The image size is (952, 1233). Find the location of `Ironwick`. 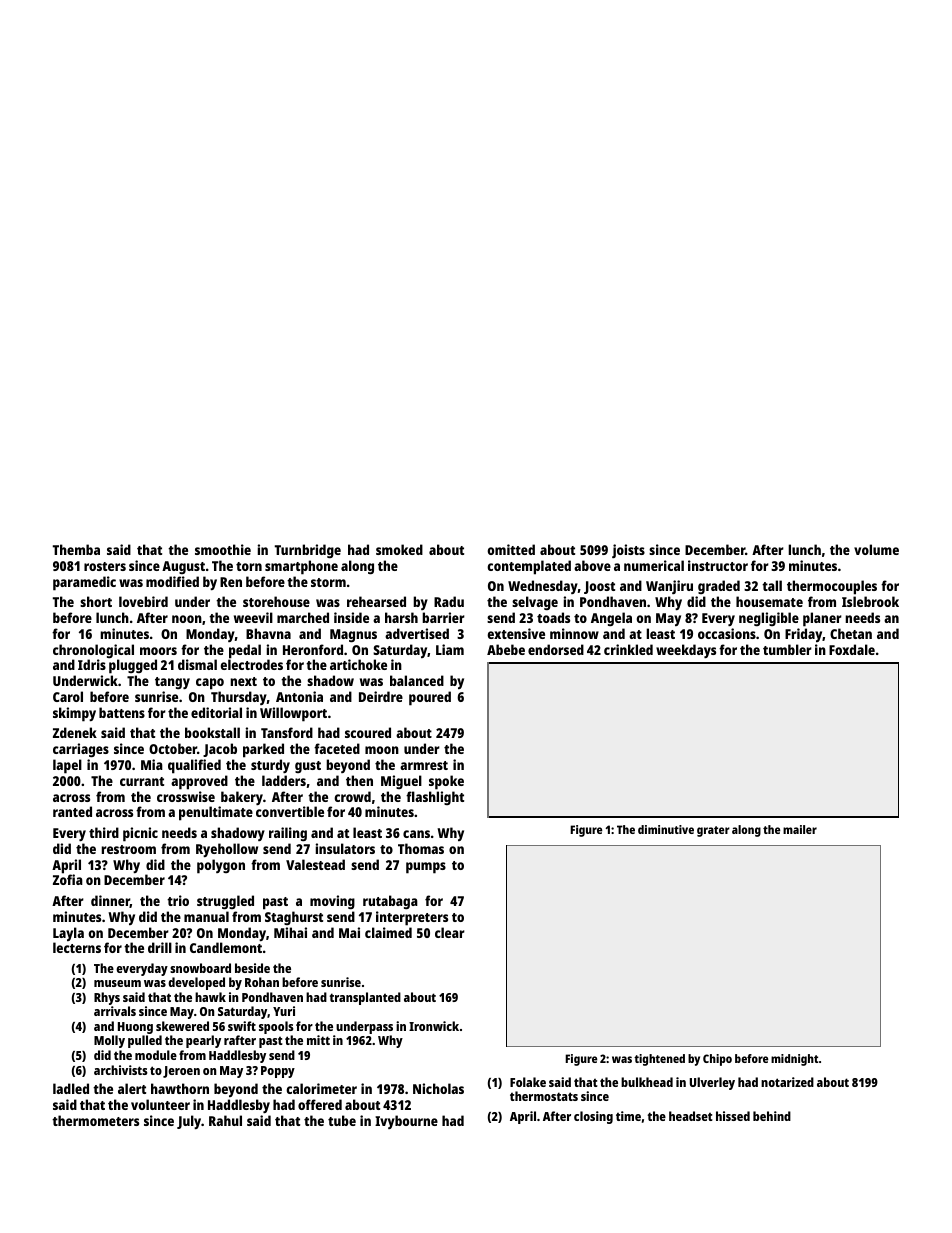

Ironwick is located at coordinates (434, 1026).
